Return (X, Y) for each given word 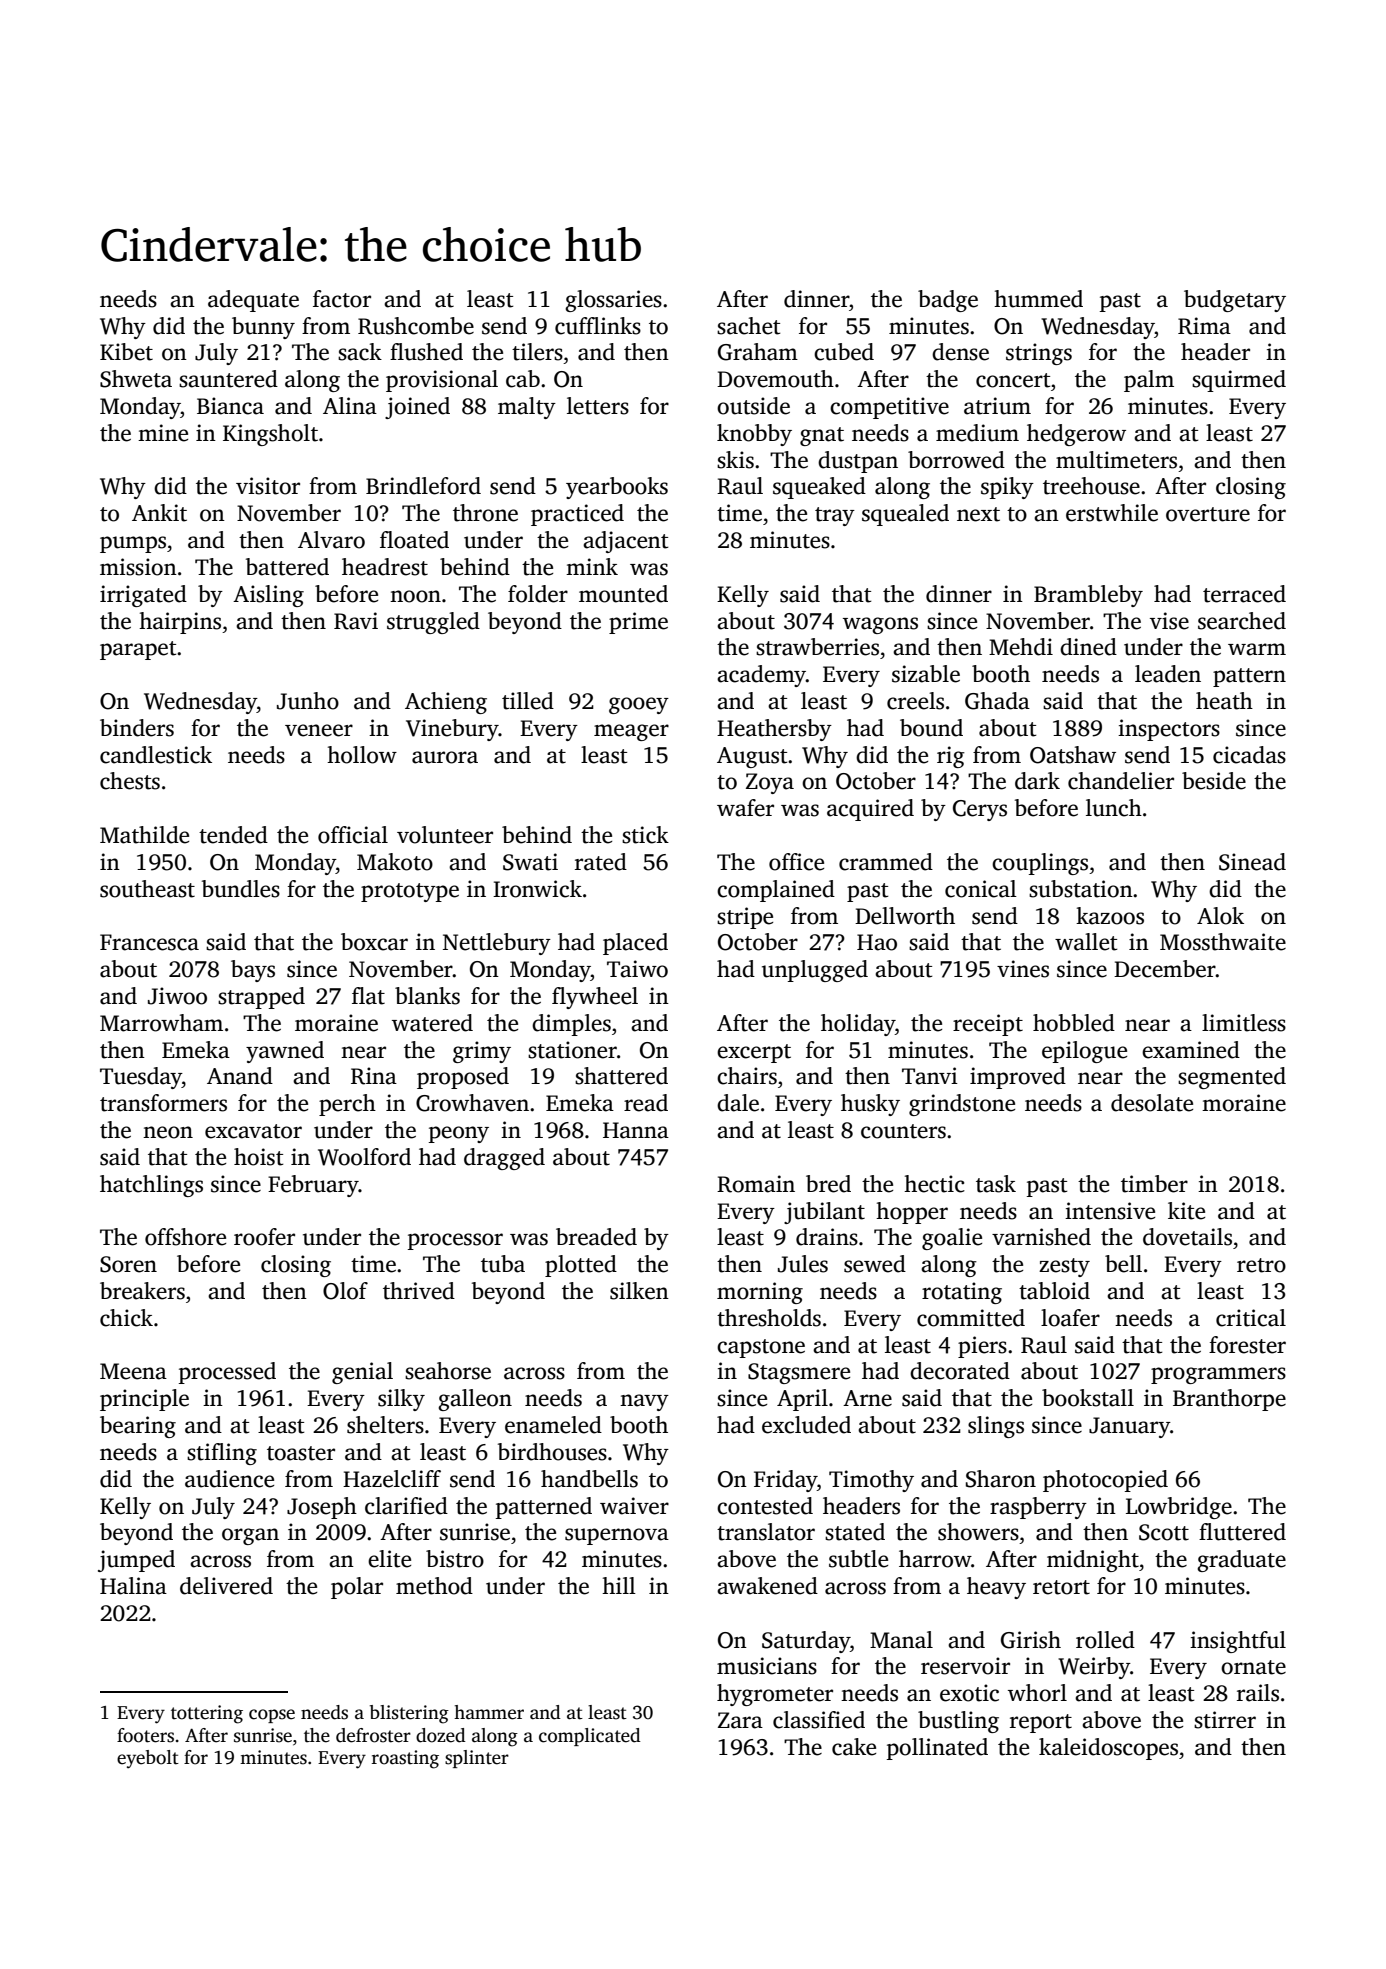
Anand (240, 1076)
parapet (138, 650)
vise (1169, 621)
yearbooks (617, 488)
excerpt (754, 1053)
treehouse (1091, 486)
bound (931, 728)
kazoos (1110, 916)
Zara (740, 1720)
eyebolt (148, 1759)
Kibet (126, 352)
